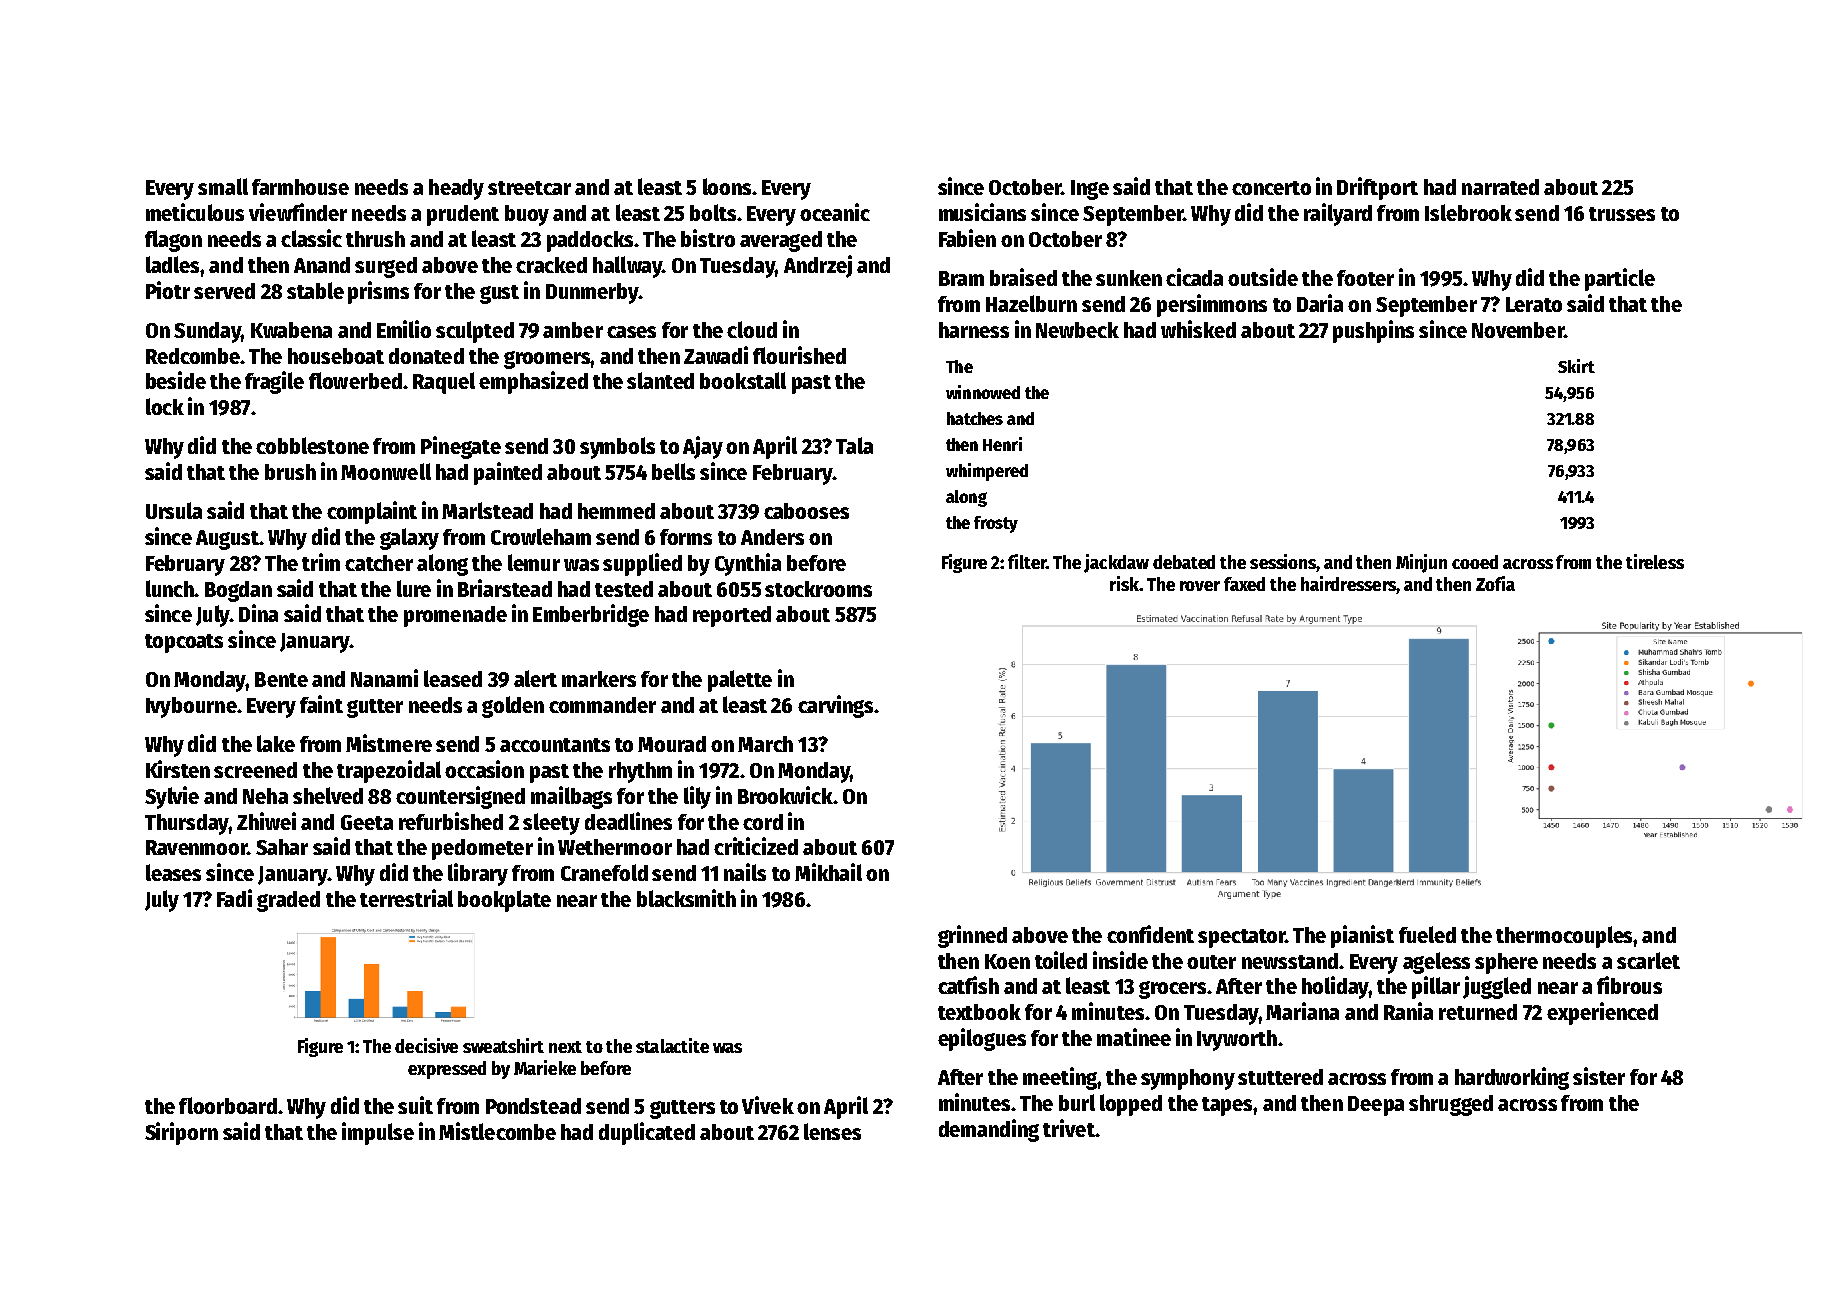 This image has height=1295, width=1832. I want to click on carvings, so click(835, 706).
